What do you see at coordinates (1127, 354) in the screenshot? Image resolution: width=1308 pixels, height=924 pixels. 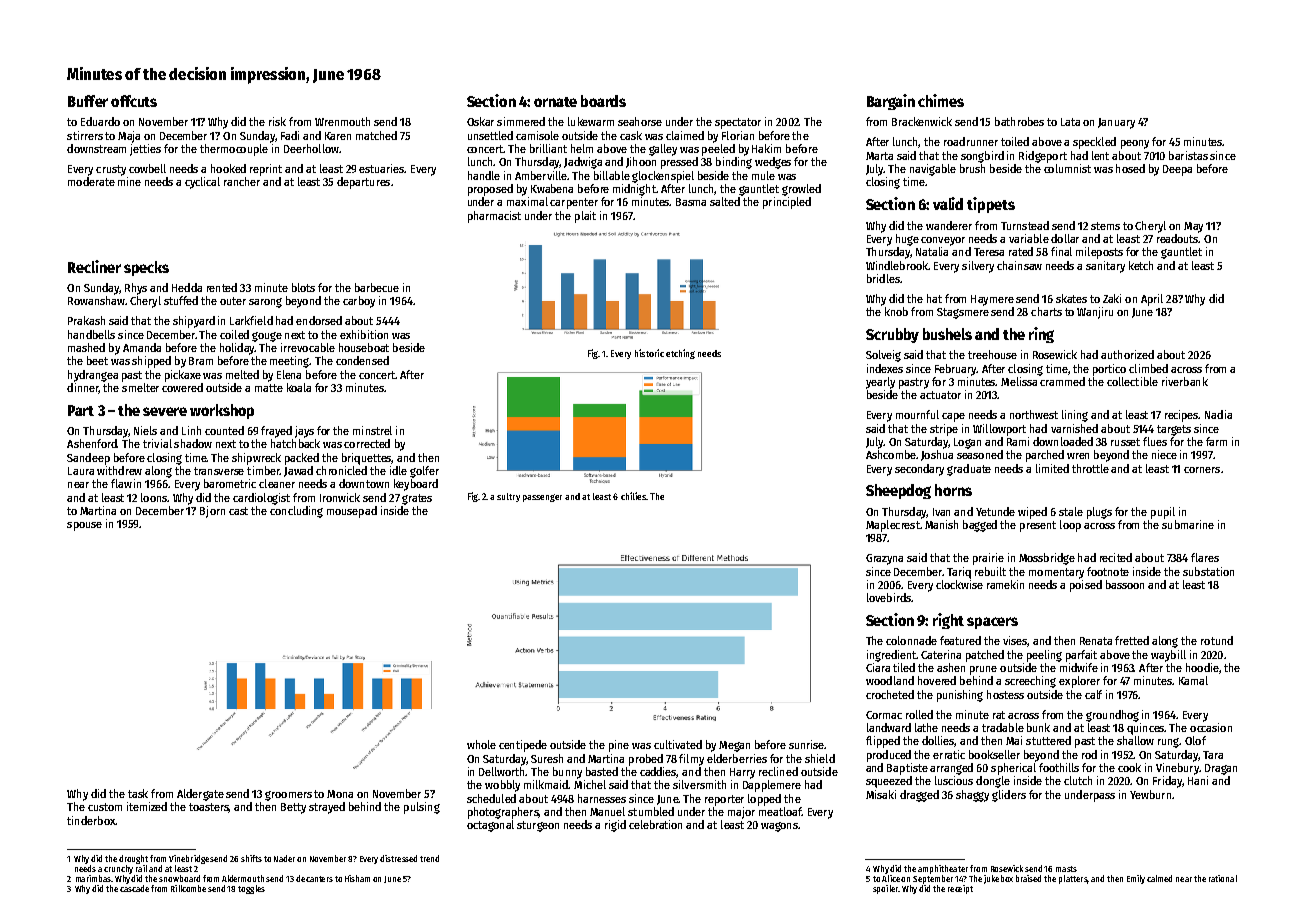 I see `authorized` at bounding box center [1127, 354].
